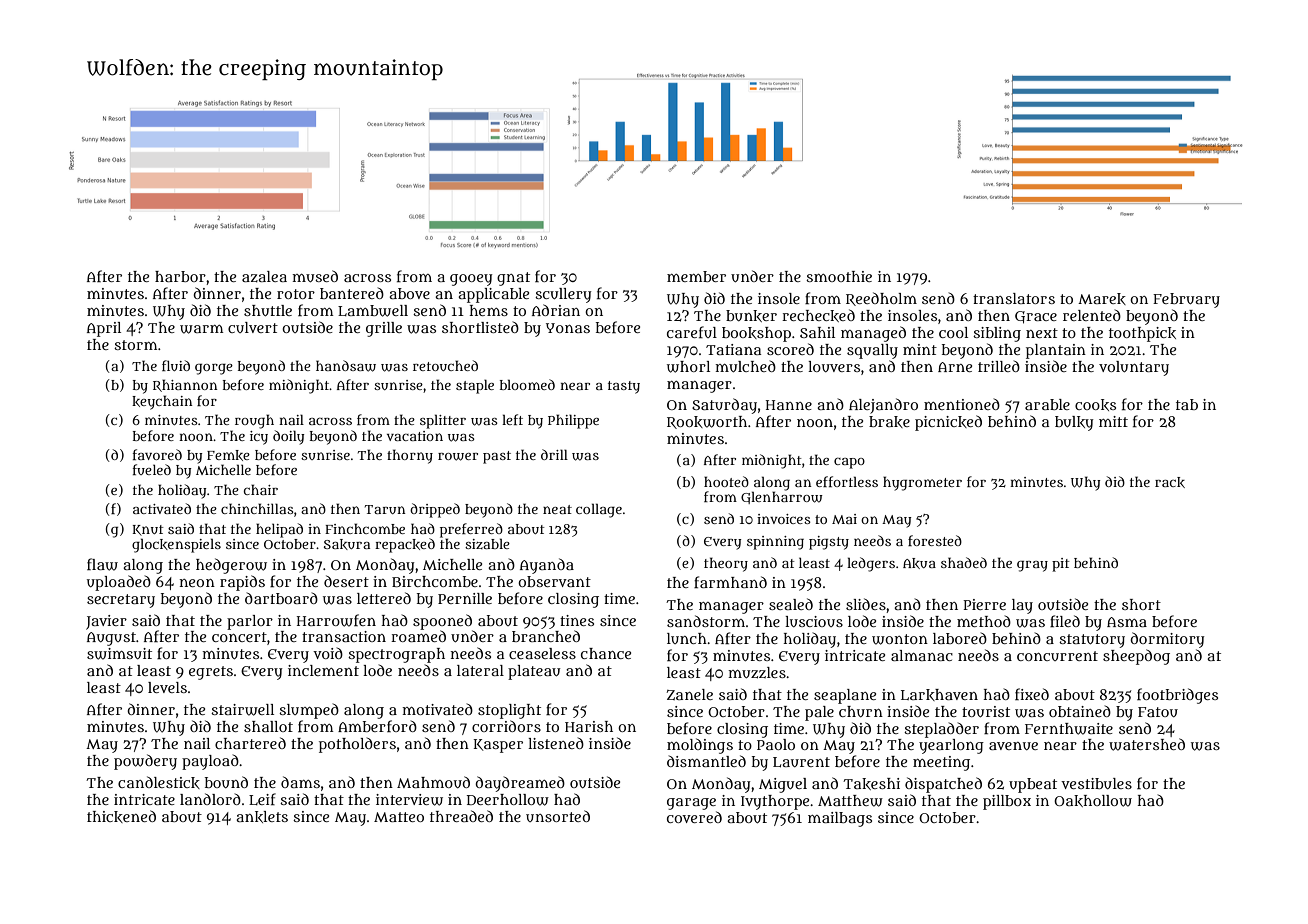 The width and height of the image is (1308, 924). Describe the element at coordinates (939, 695) in the image. I see `Larkhaven` at that location.
